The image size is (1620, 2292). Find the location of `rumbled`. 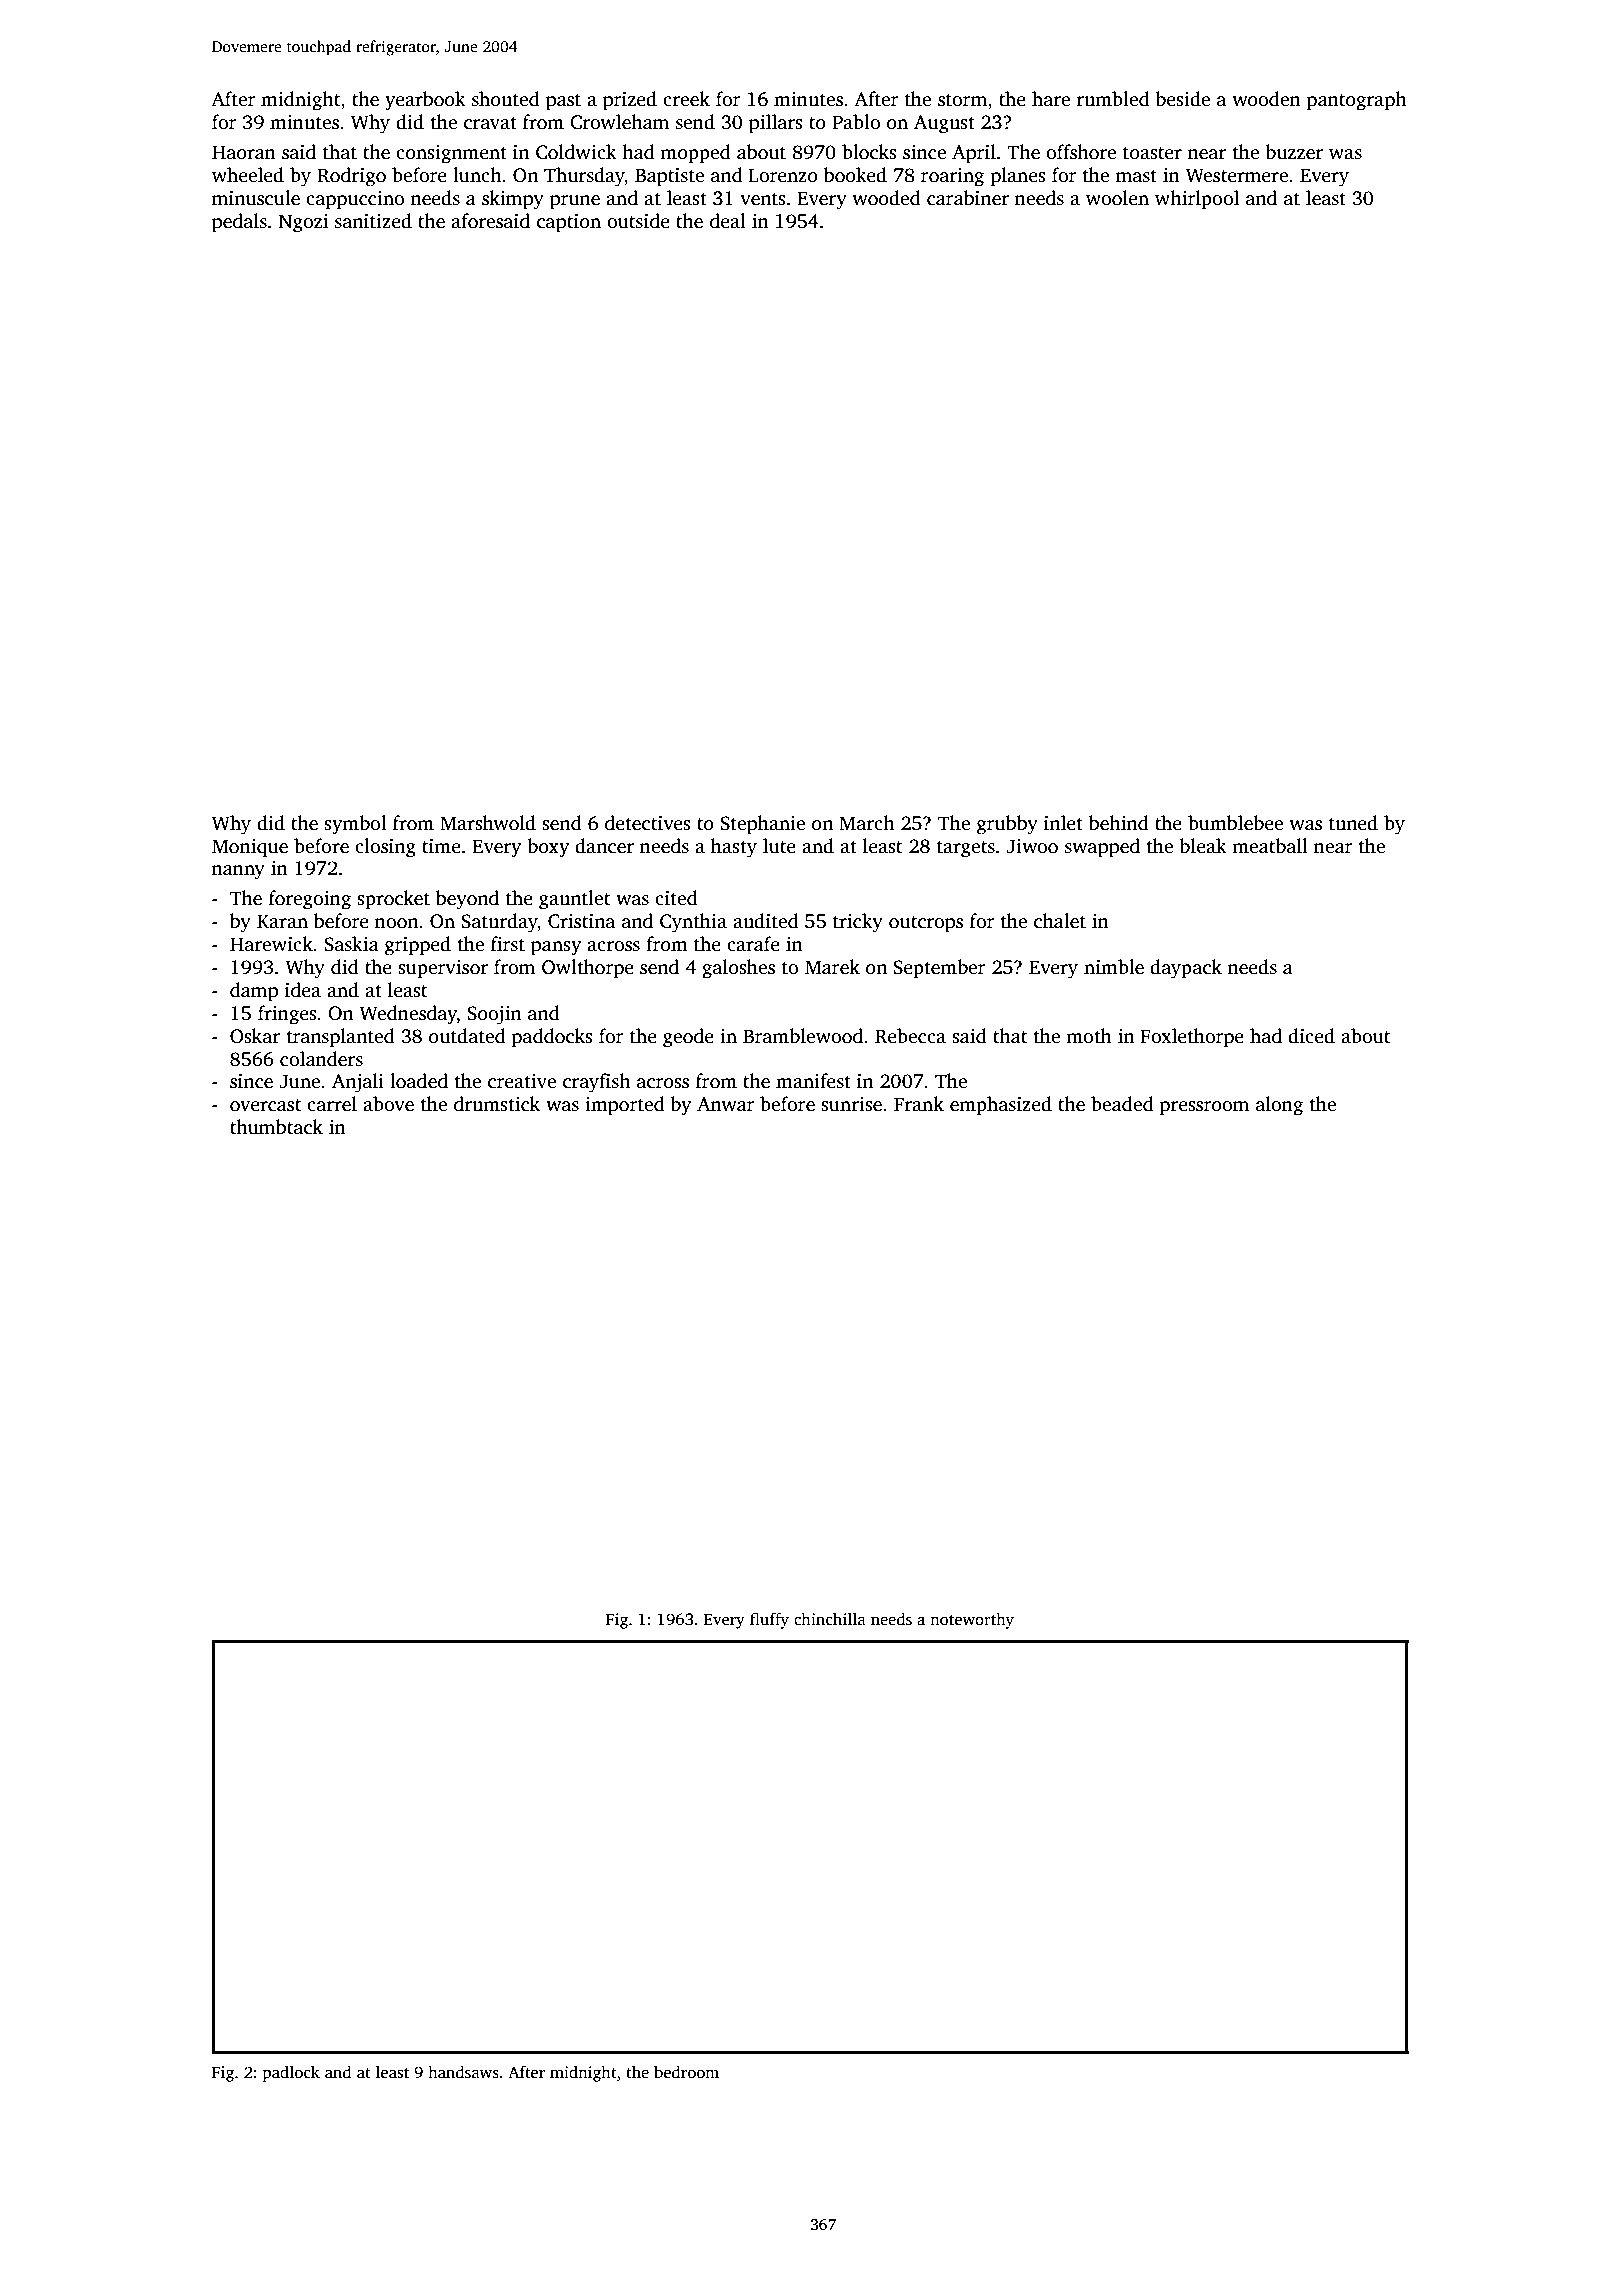

rumbled is located at coordinates (1113, 99).
